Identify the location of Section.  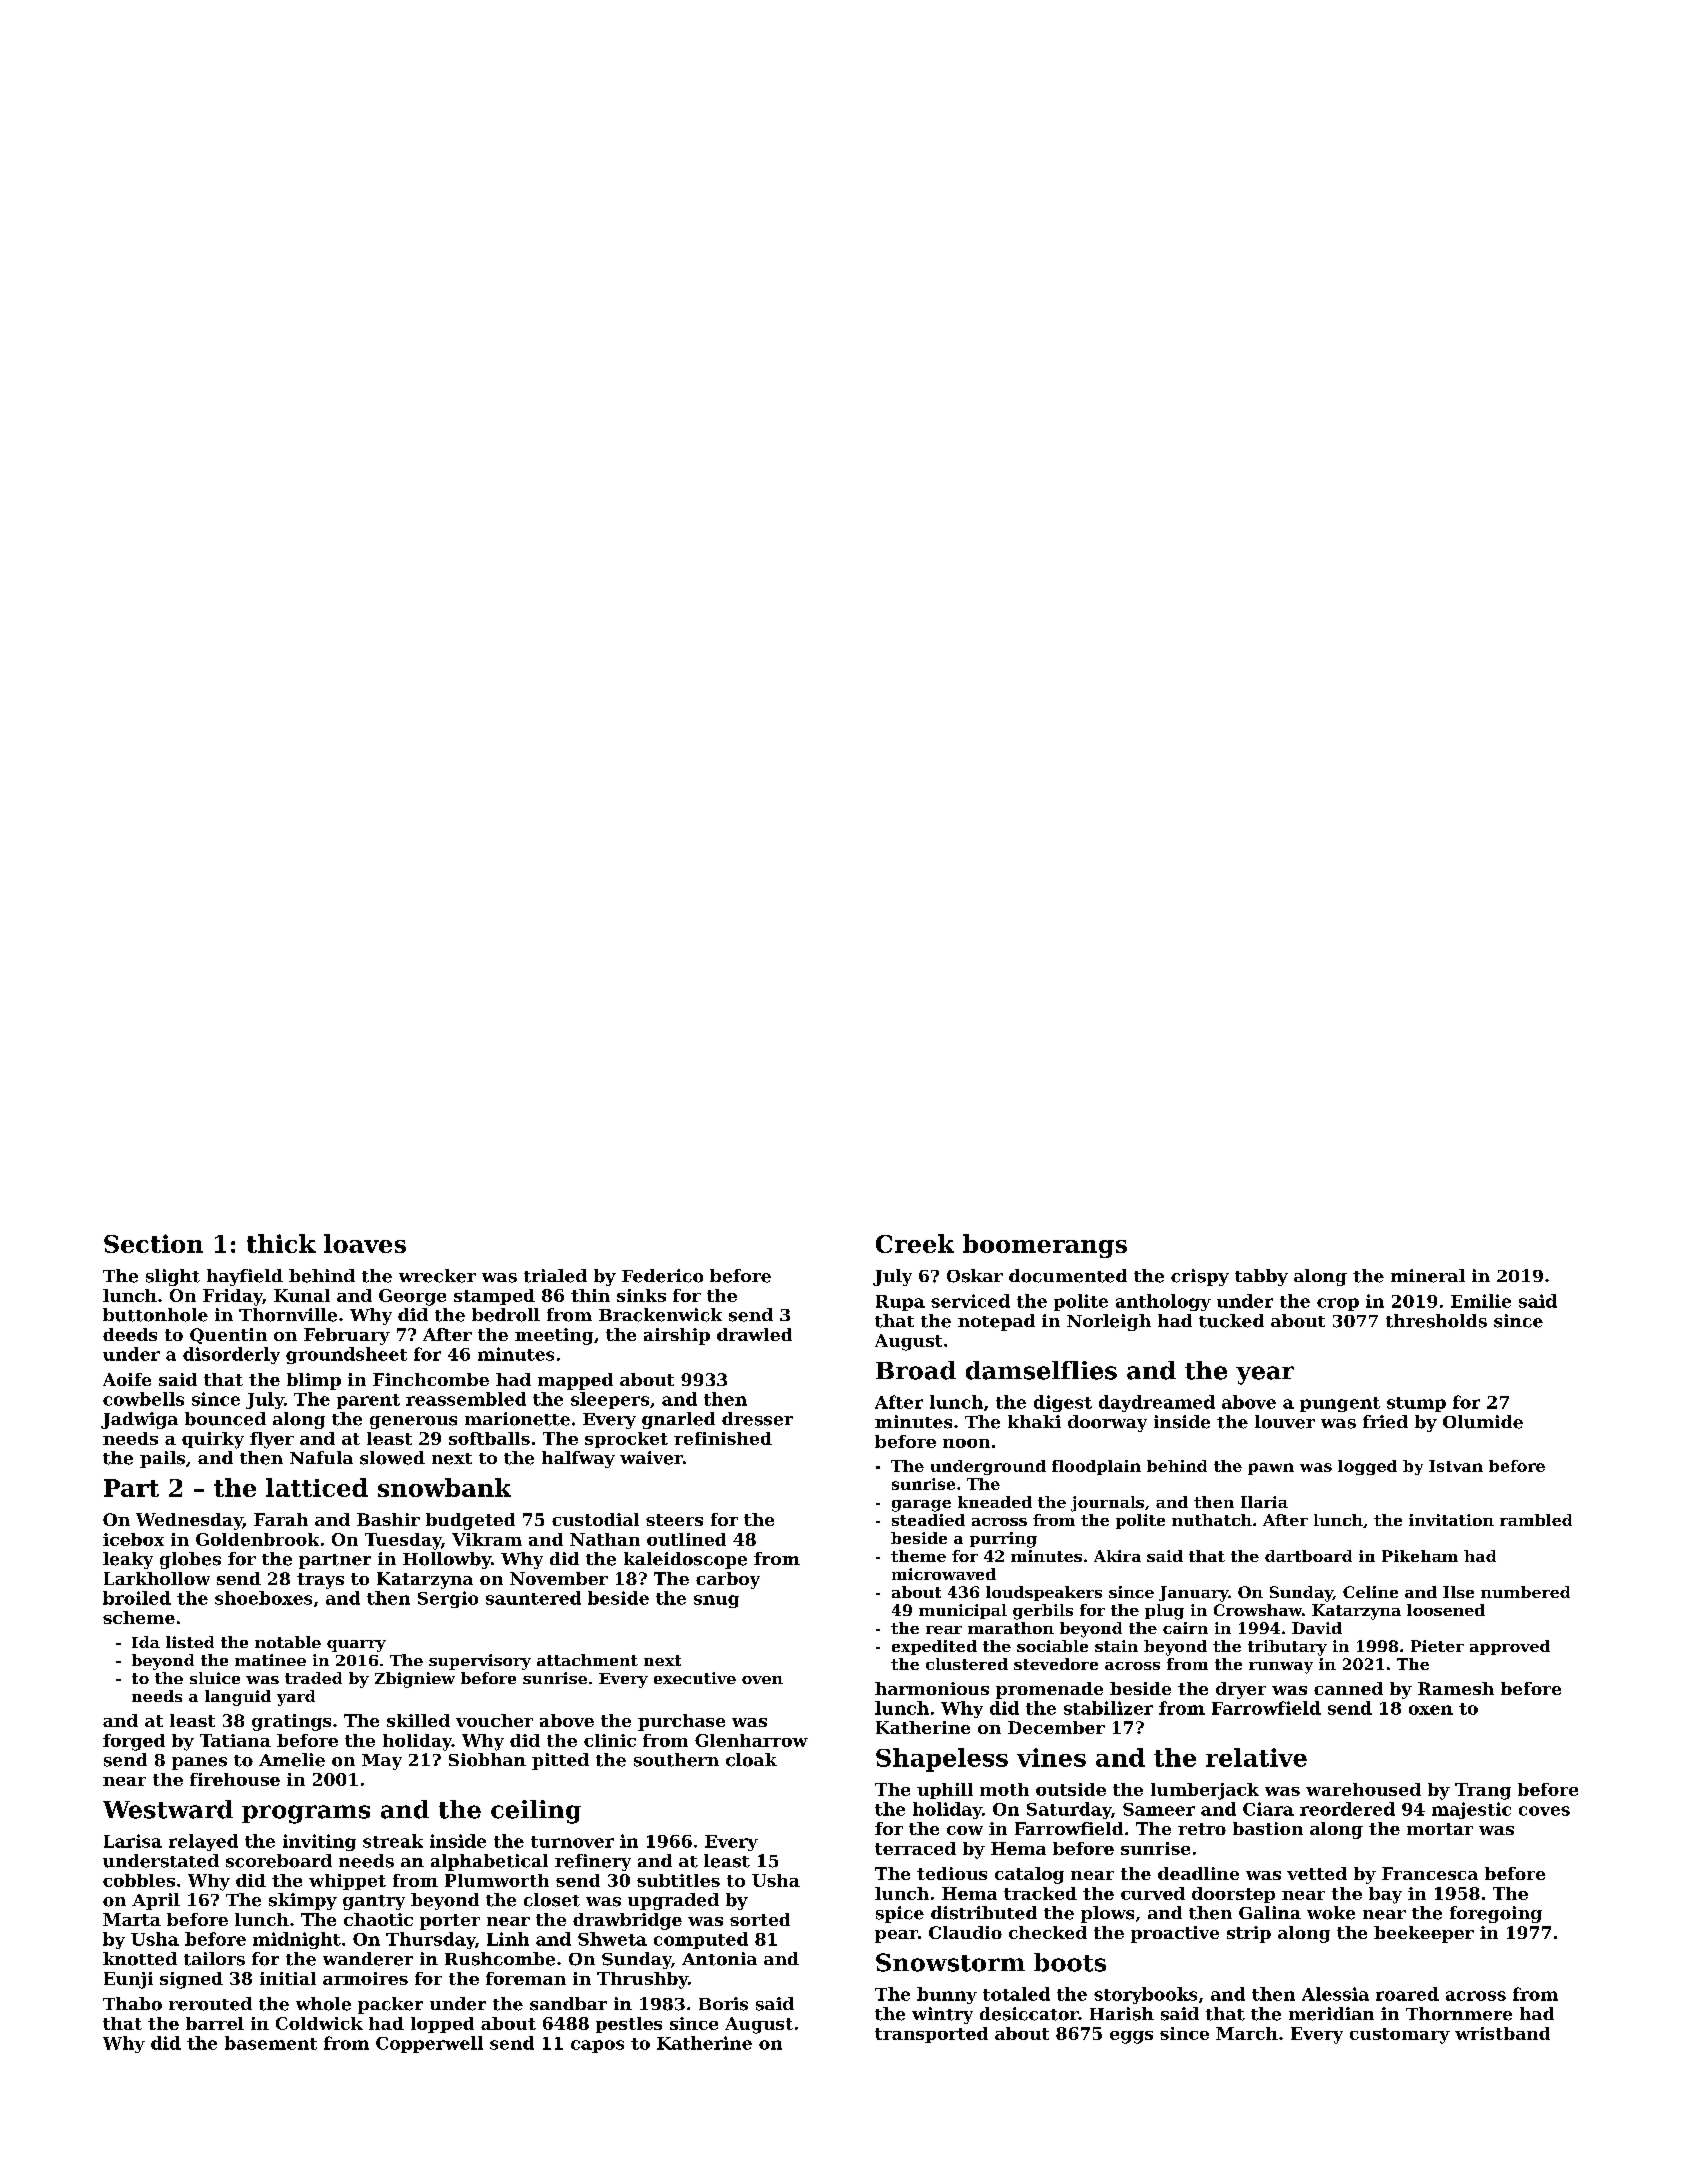
(153, 1243).
